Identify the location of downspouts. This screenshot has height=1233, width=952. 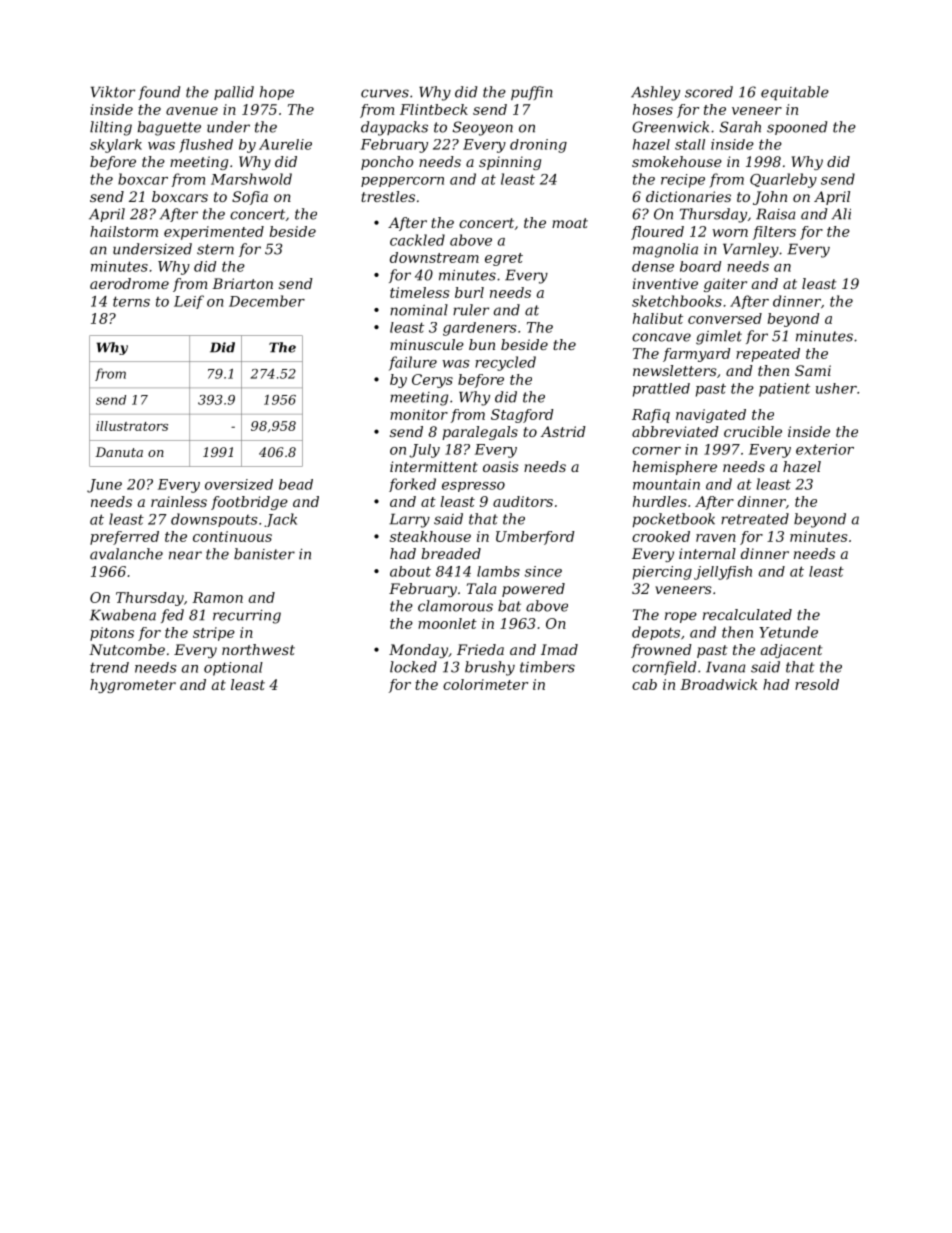
(214, 520).
